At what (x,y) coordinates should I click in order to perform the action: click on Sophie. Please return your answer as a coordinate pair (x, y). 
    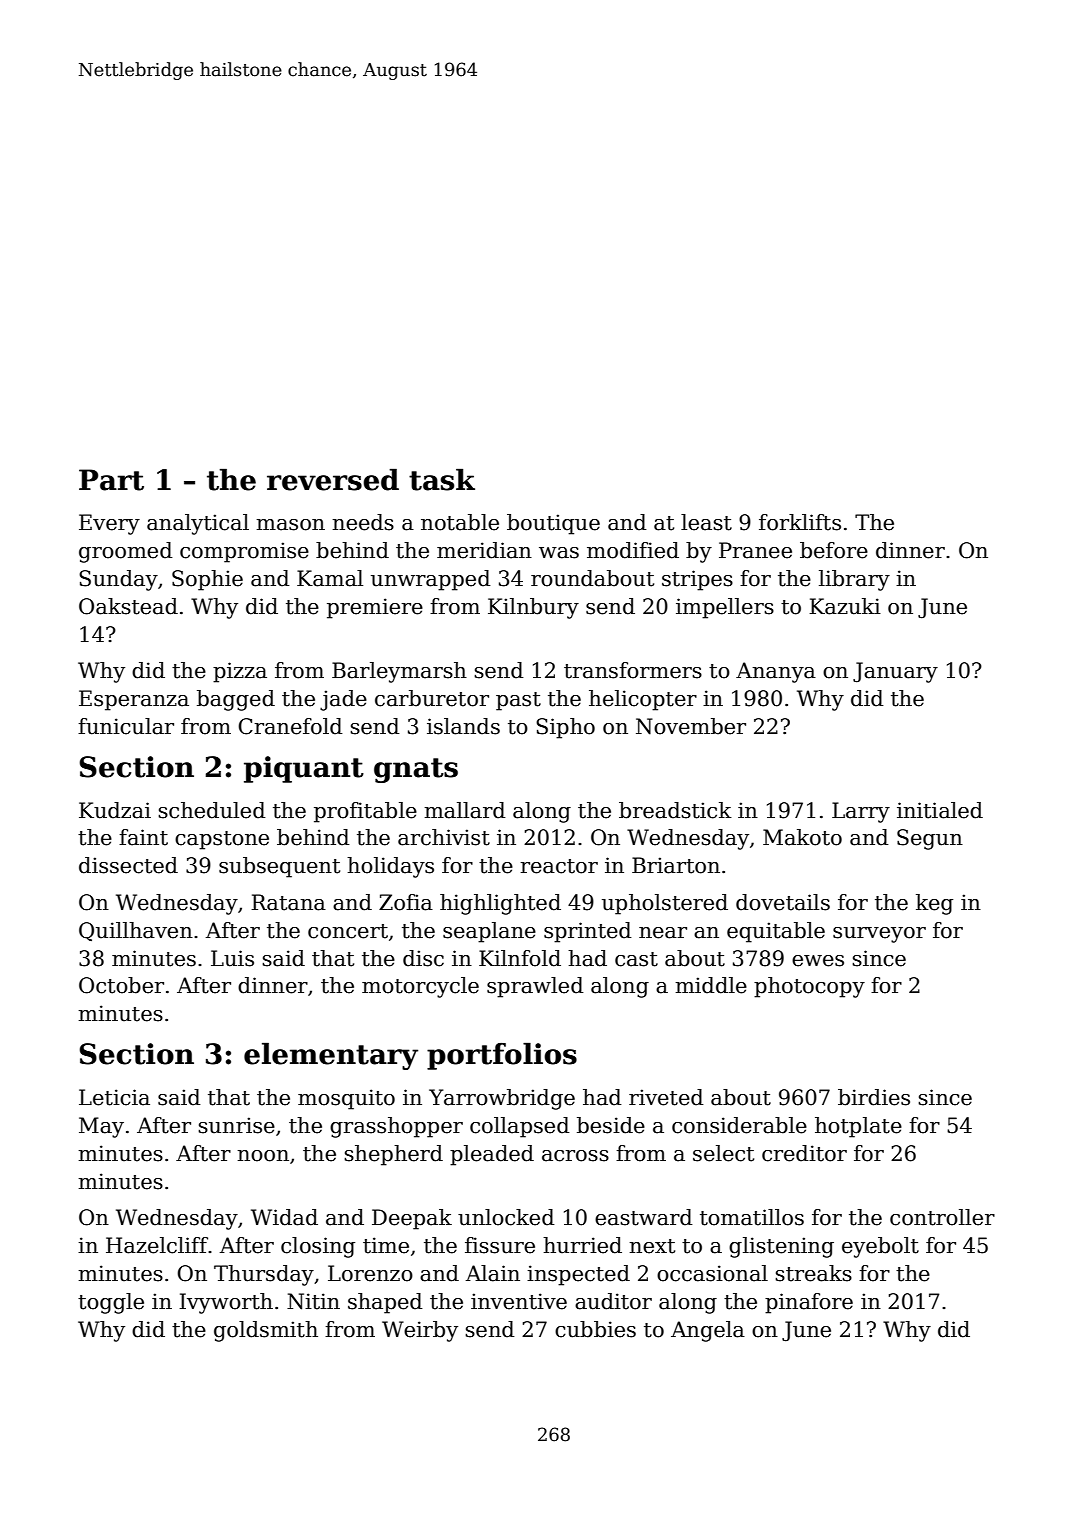
    Looking at the image, I should click on (207, 580).
